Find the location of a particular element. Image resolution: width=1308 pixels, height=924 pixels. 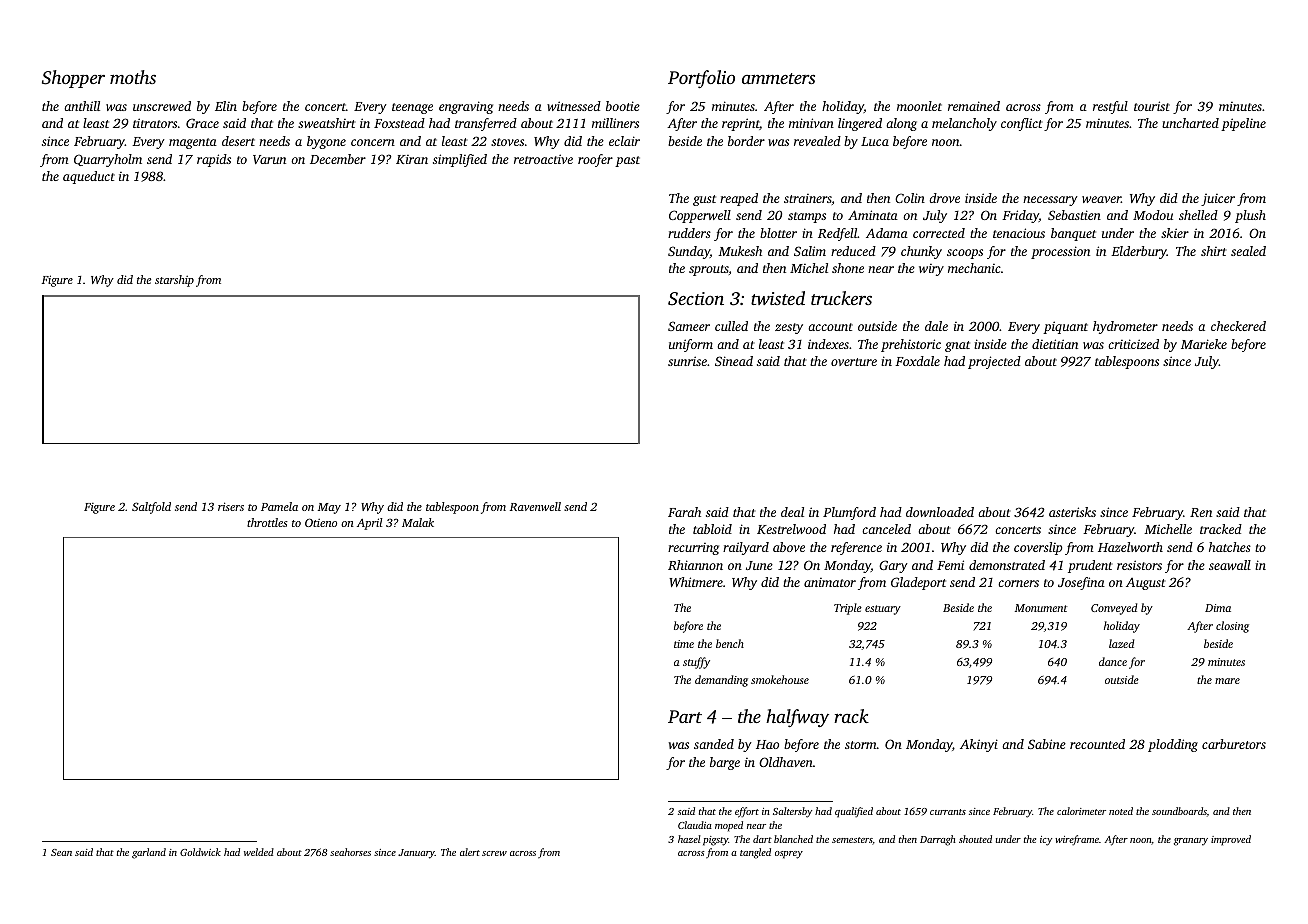

Sean is located at coordinates (61, 852).
